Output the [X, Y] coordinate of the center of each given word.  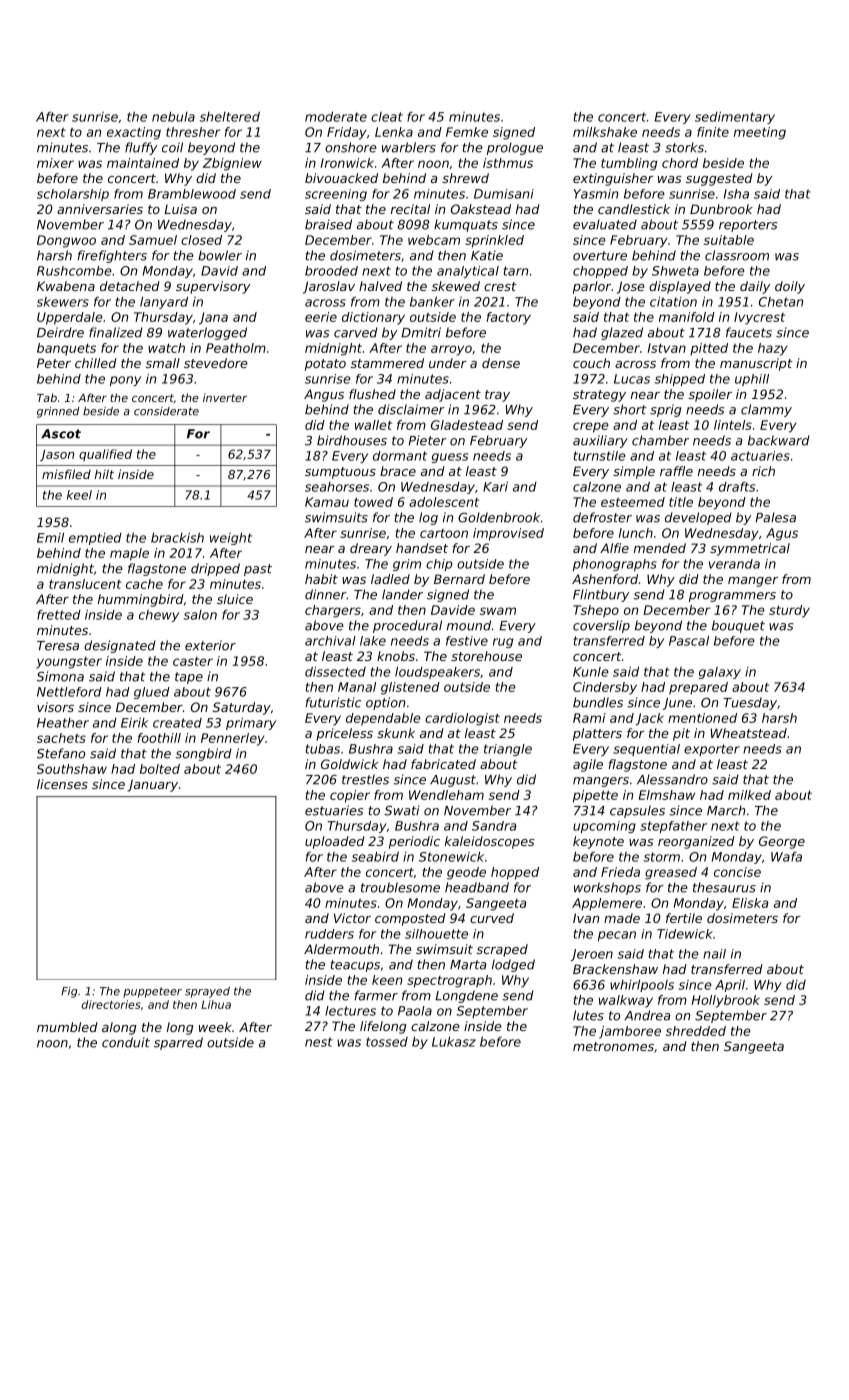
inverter [225, 397]
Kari [495, 486]
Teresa [58, 646]
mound [469, 625]
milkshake [605, 132]
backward [779, 440]
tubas [323, 749]
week [215, 1027]
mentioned [702, 718]
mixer [55, 163]
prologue [515, 148]
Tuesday [750, 703]
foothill [159, 738]
